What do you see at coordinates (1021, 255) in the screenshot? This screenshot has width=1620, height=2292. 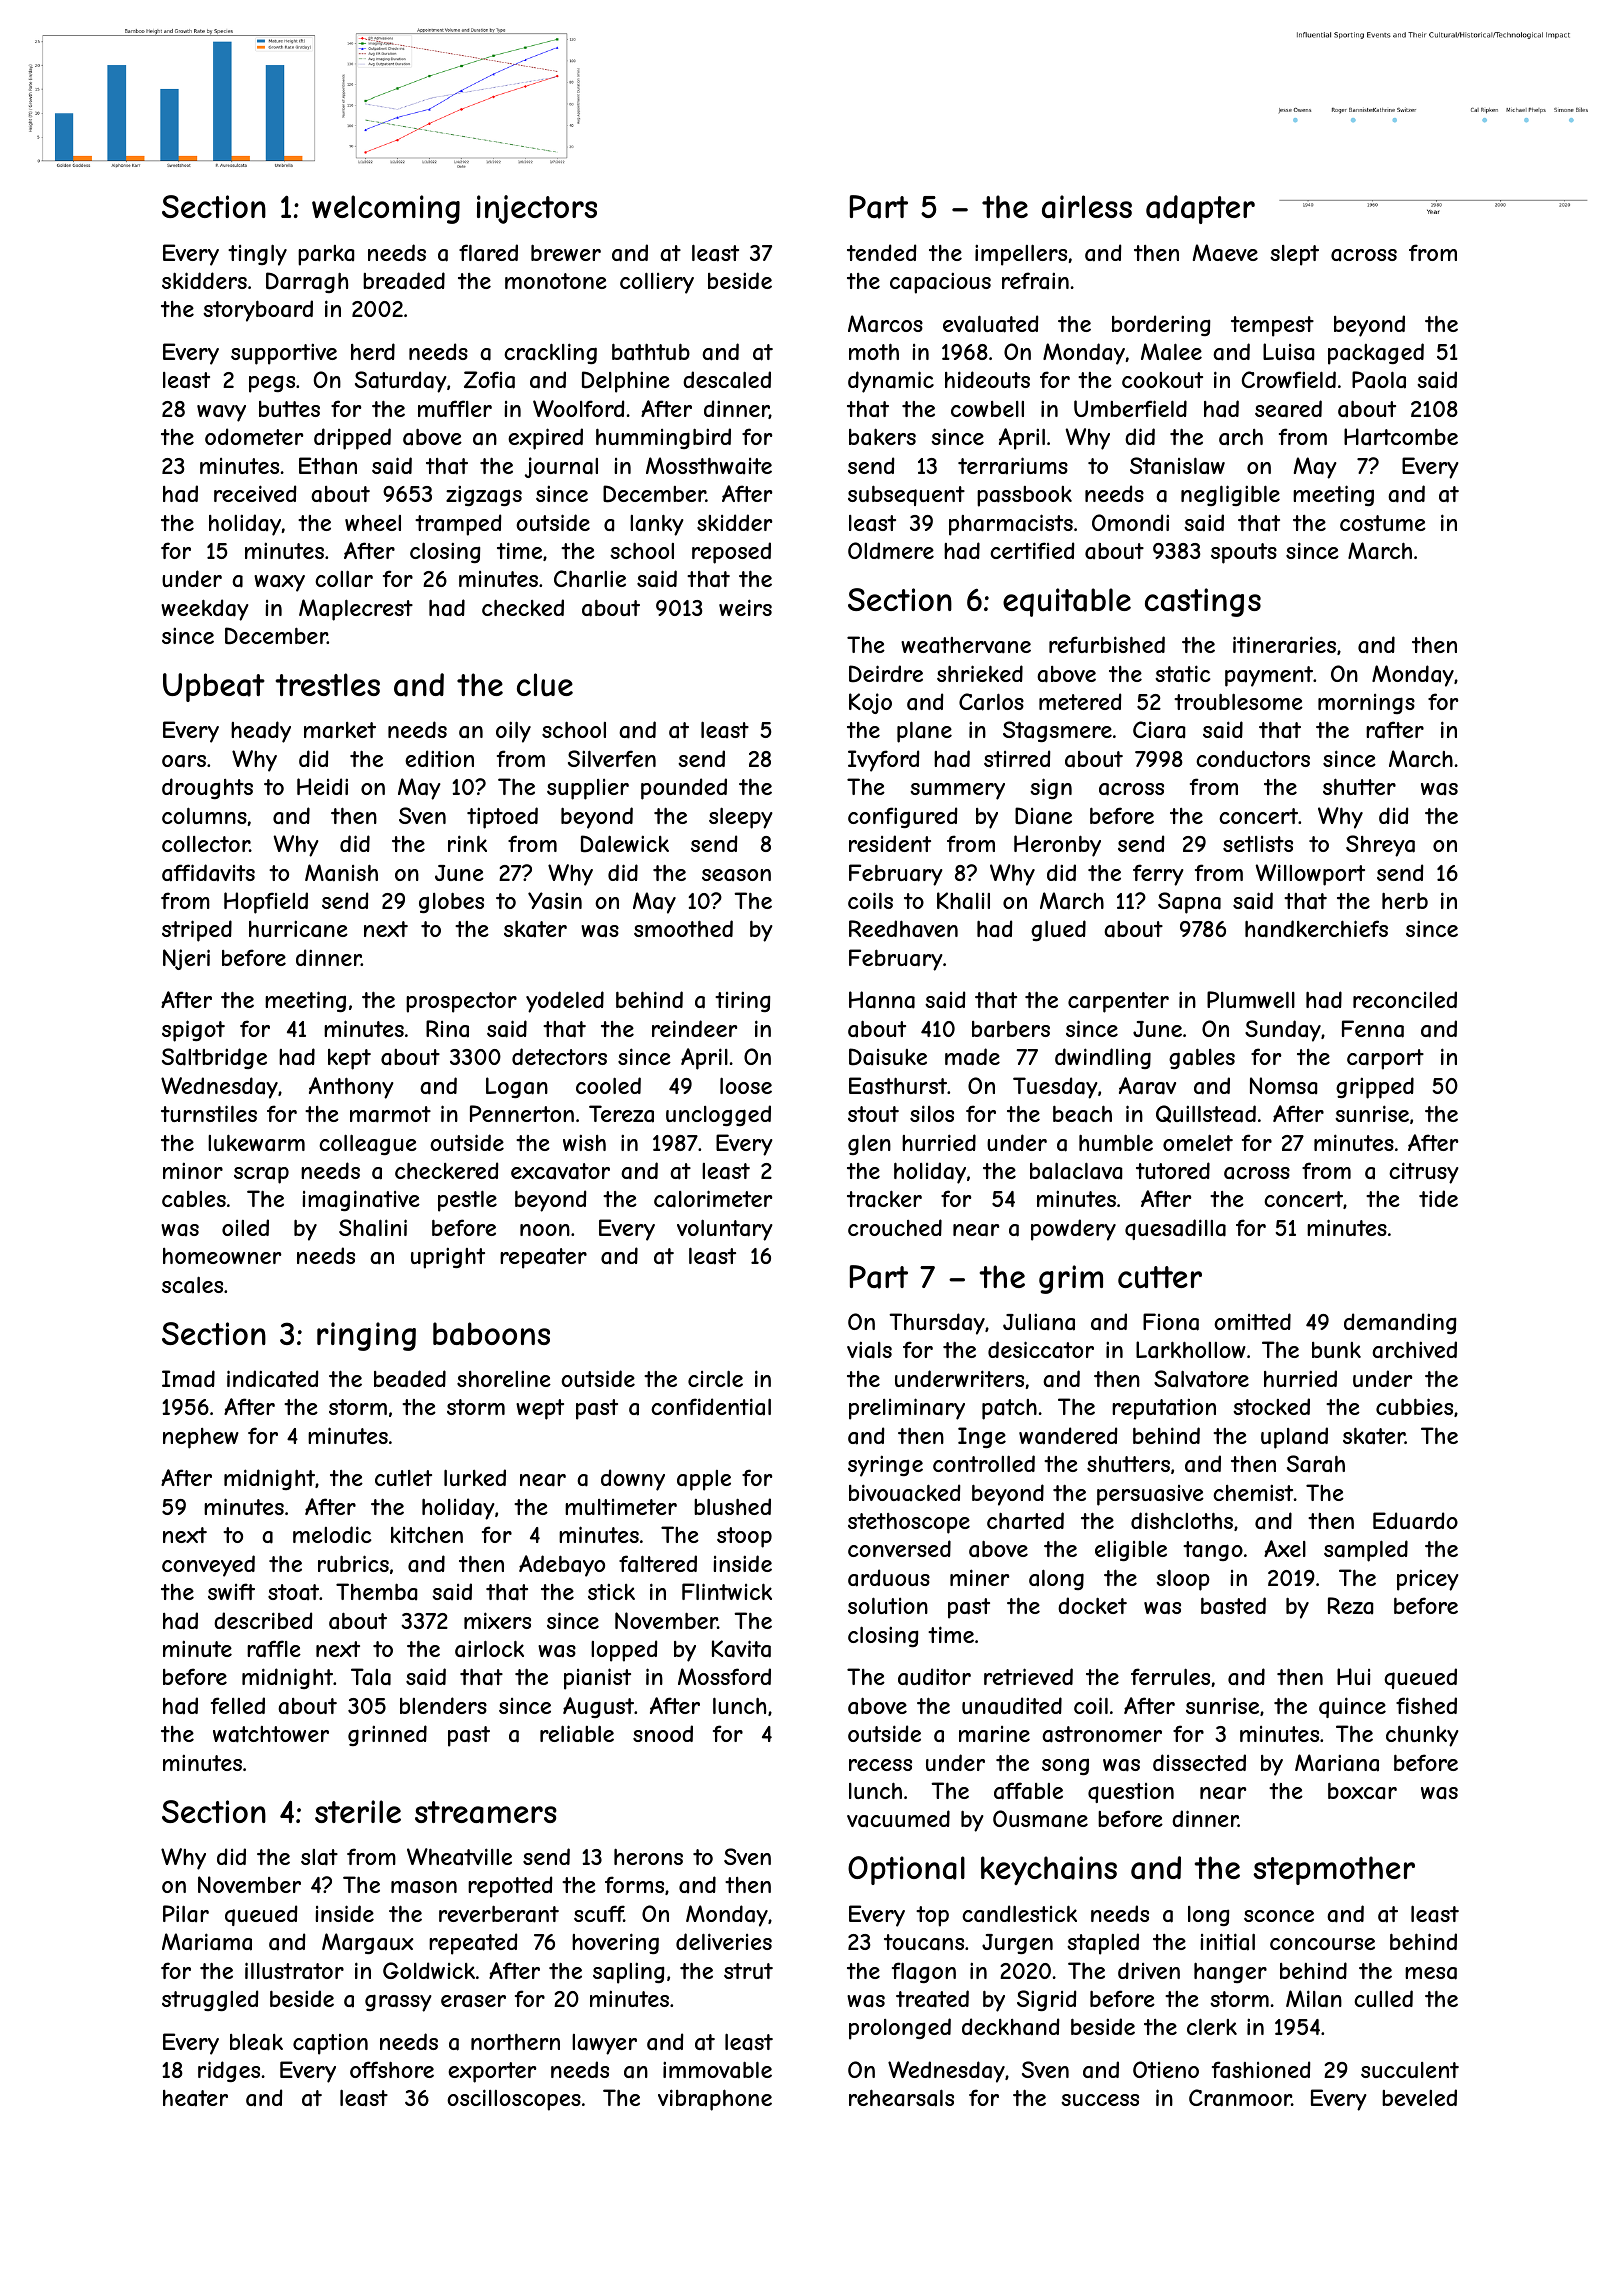 I see `impellers` at bounding box center [1021, 255].
